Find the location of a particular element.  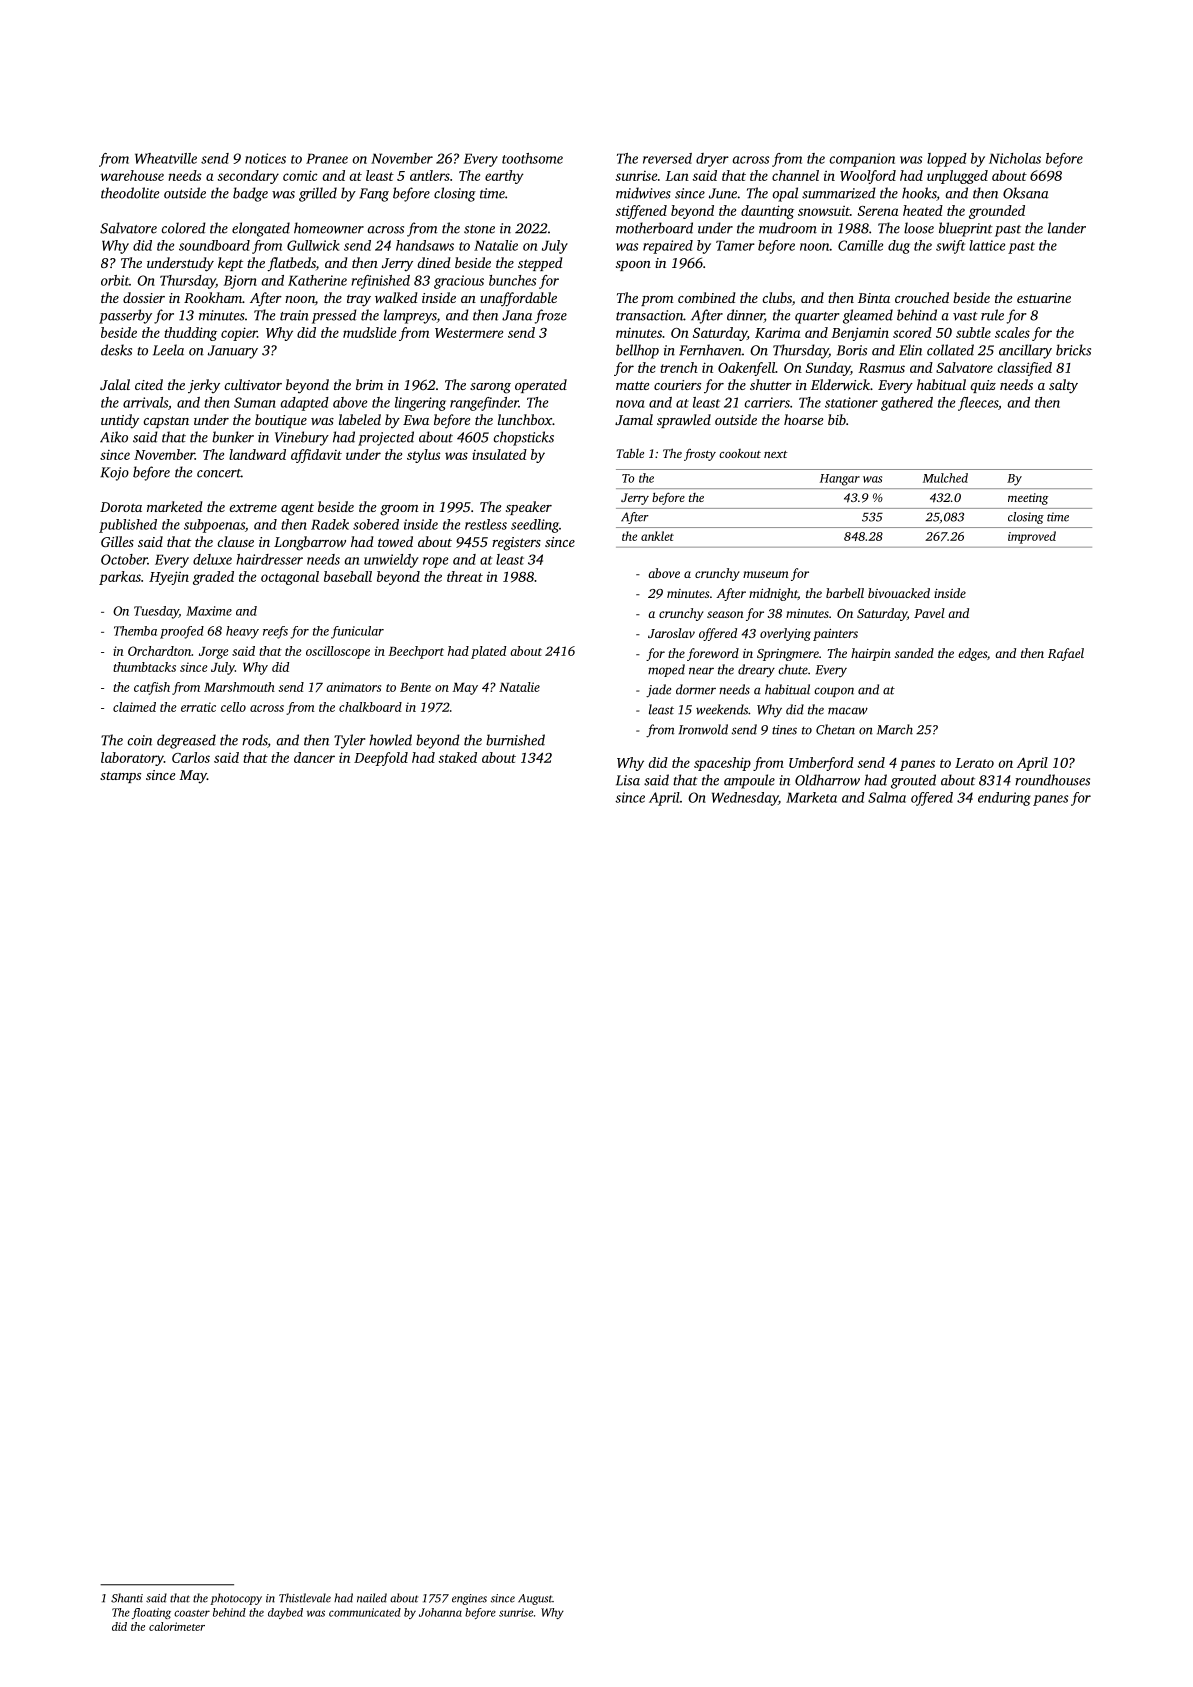

notices is located at coordinates (265, 158).
